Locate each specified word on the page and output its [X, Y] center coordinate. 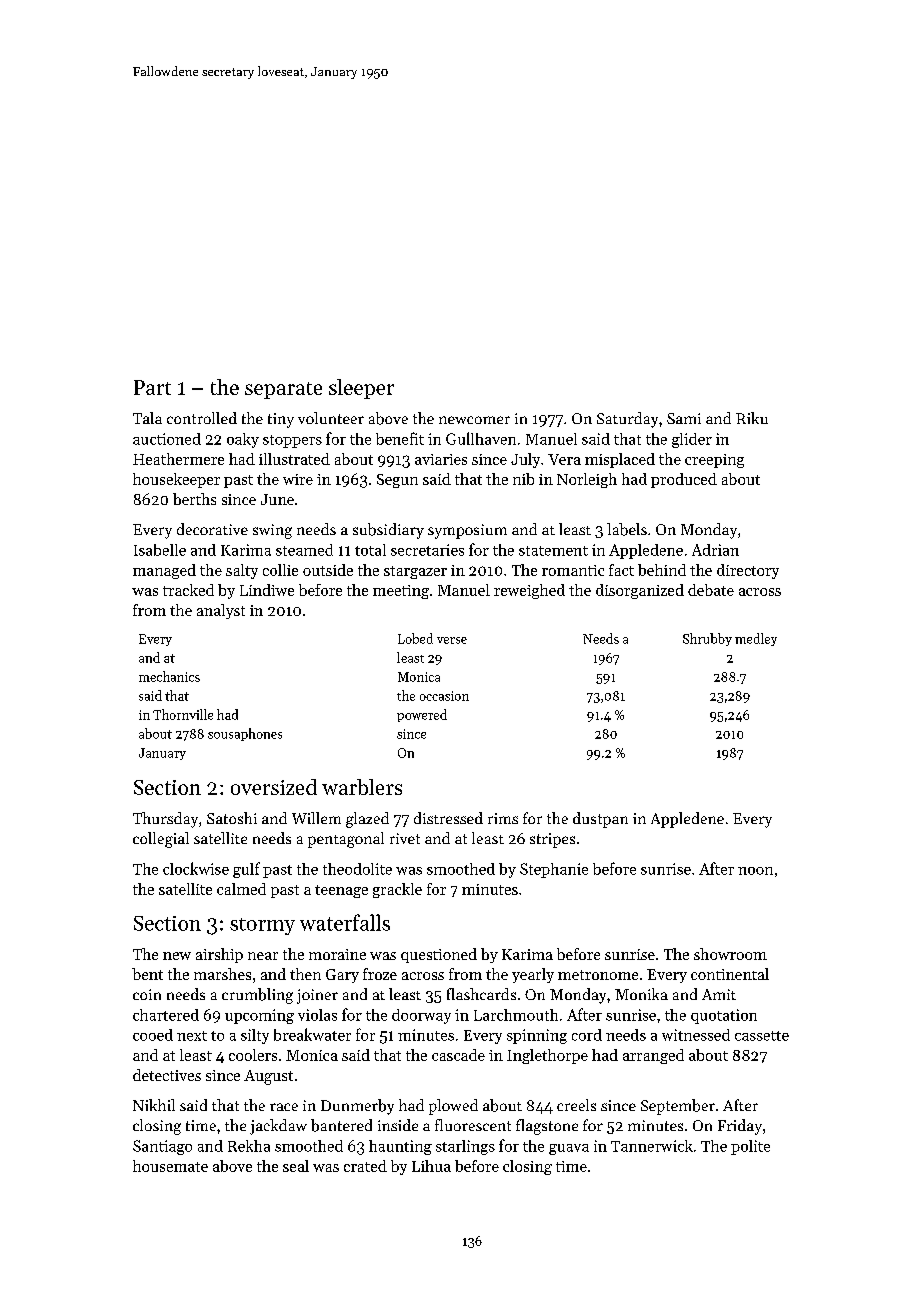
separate [283, 390]
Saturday [627, 420]
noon [755, 871]
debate [711, 590]
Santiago [162, 1147]
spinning [537, 1036]
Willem [316, 818]
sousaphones [245, 734]
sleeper [361, 389]
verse [452, 640]
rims [503, 818]
